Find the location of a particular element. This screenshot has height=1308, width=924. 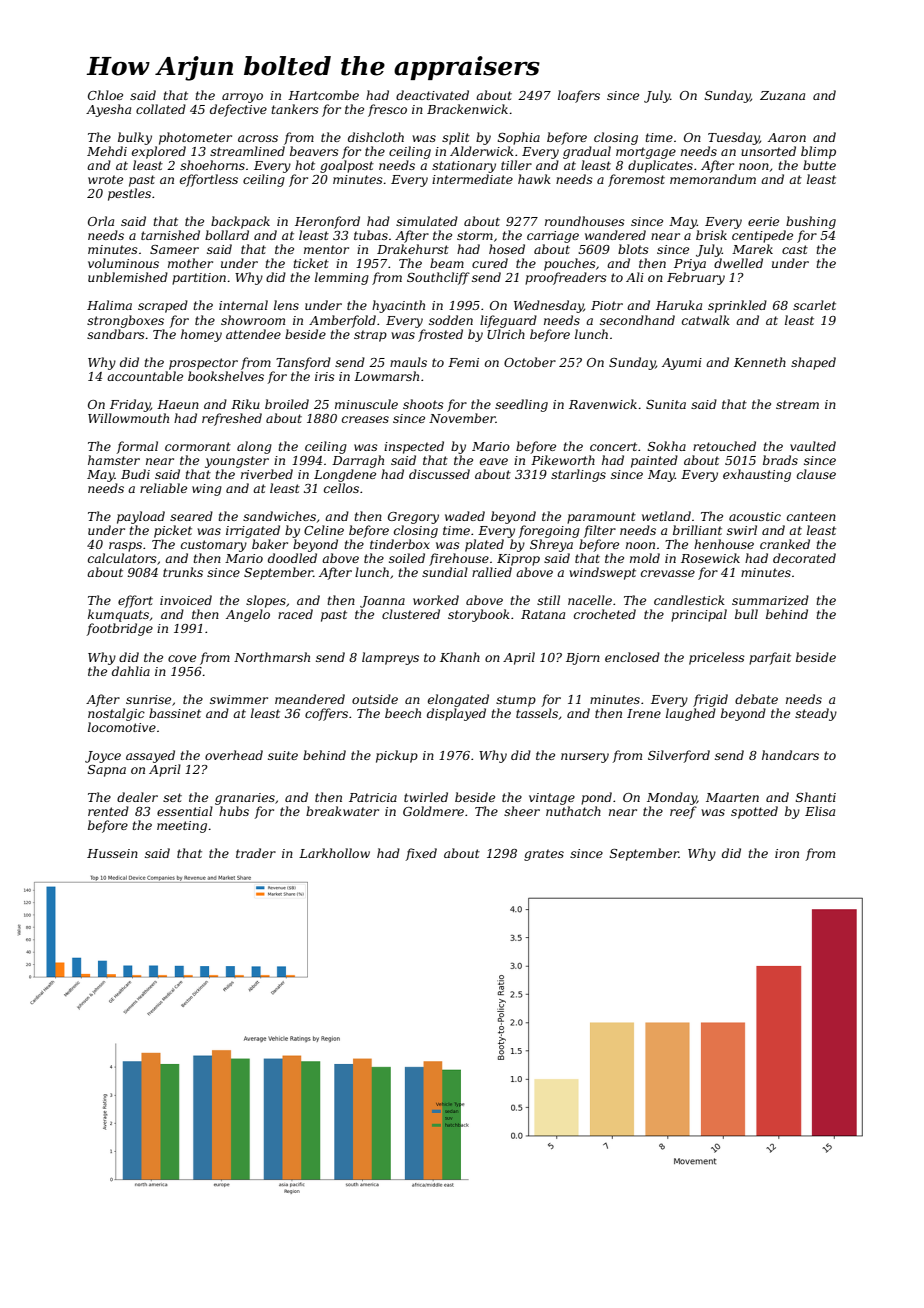

Riku is located at coordinates (245, 404).
